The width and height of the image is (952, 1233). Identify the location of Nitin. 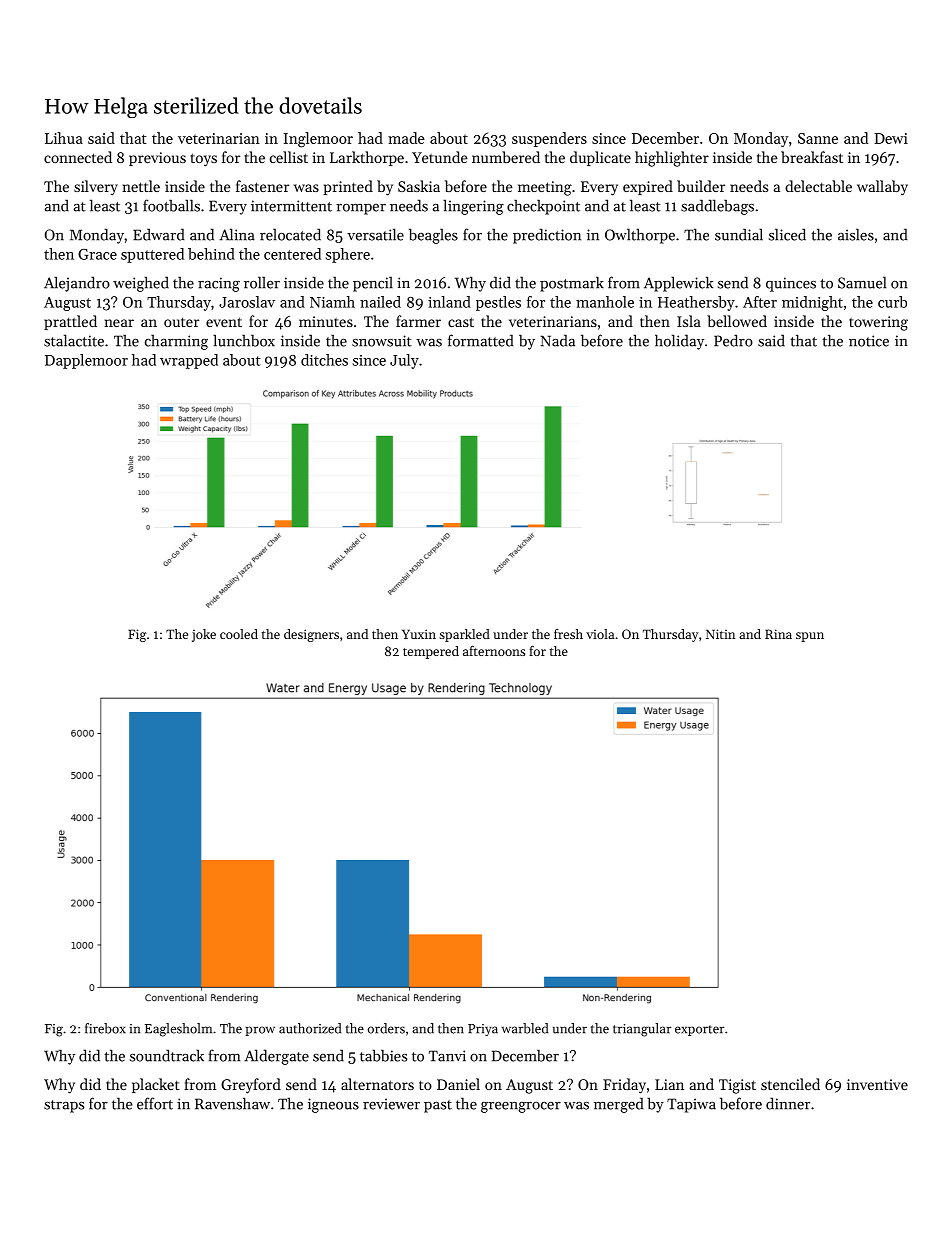
(720, 634).
